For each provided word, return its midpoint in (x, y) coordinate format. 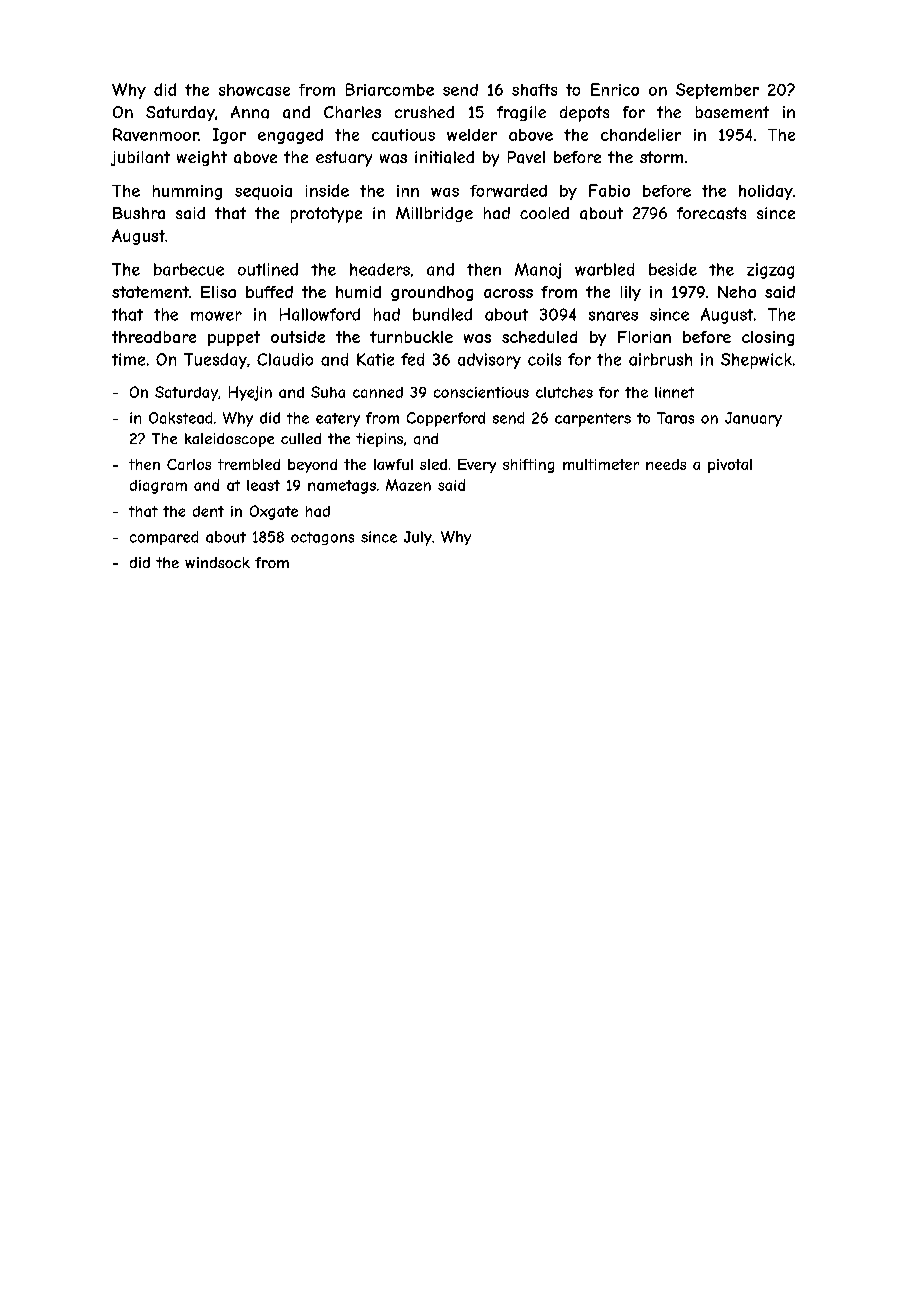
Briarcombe (390, 89)
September (717, 91)
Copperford (446, 419)
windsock (217, 562)
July (418, 538)
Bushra (139, 213)
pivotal (730, 466)
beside (673, 269)
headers (380, 269)
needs (666, 464)
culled (301, 438)
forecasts (711, 213)
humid (358, 292)
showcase (254, 90)
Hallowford (320, 314)
